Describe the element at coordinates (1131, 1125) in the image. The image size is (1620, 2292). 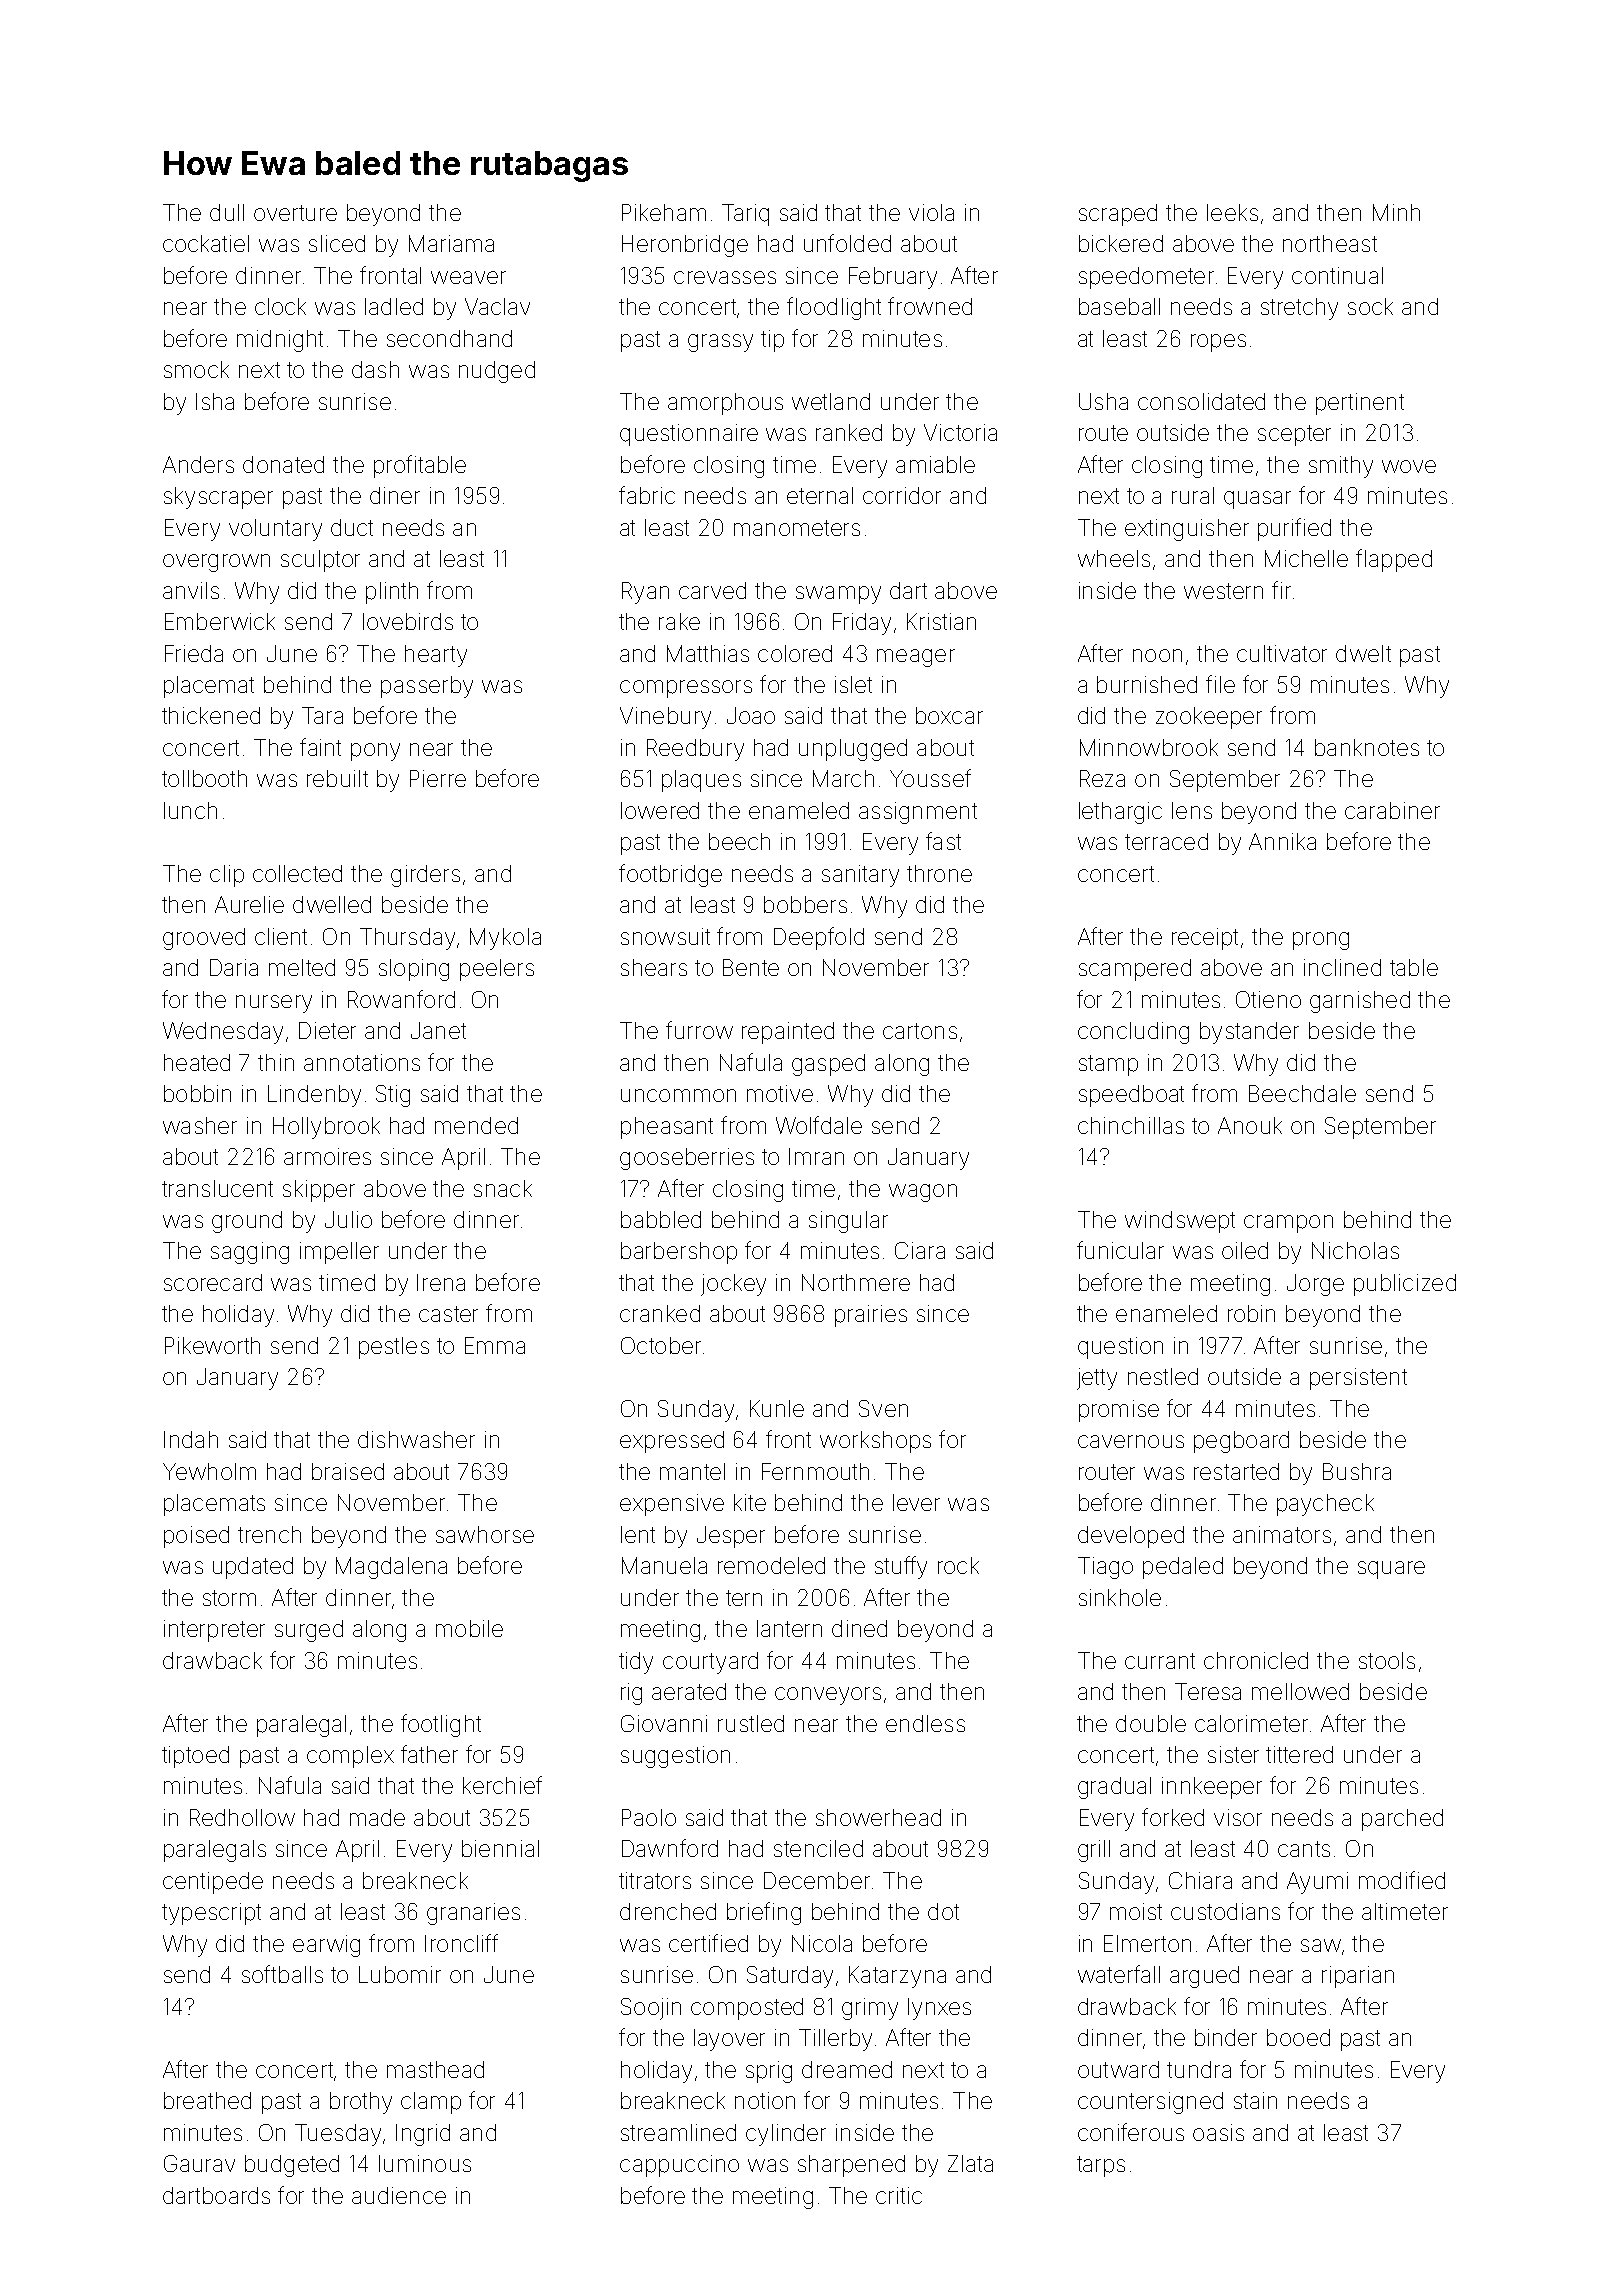
I see `chinchillas` at that location.
